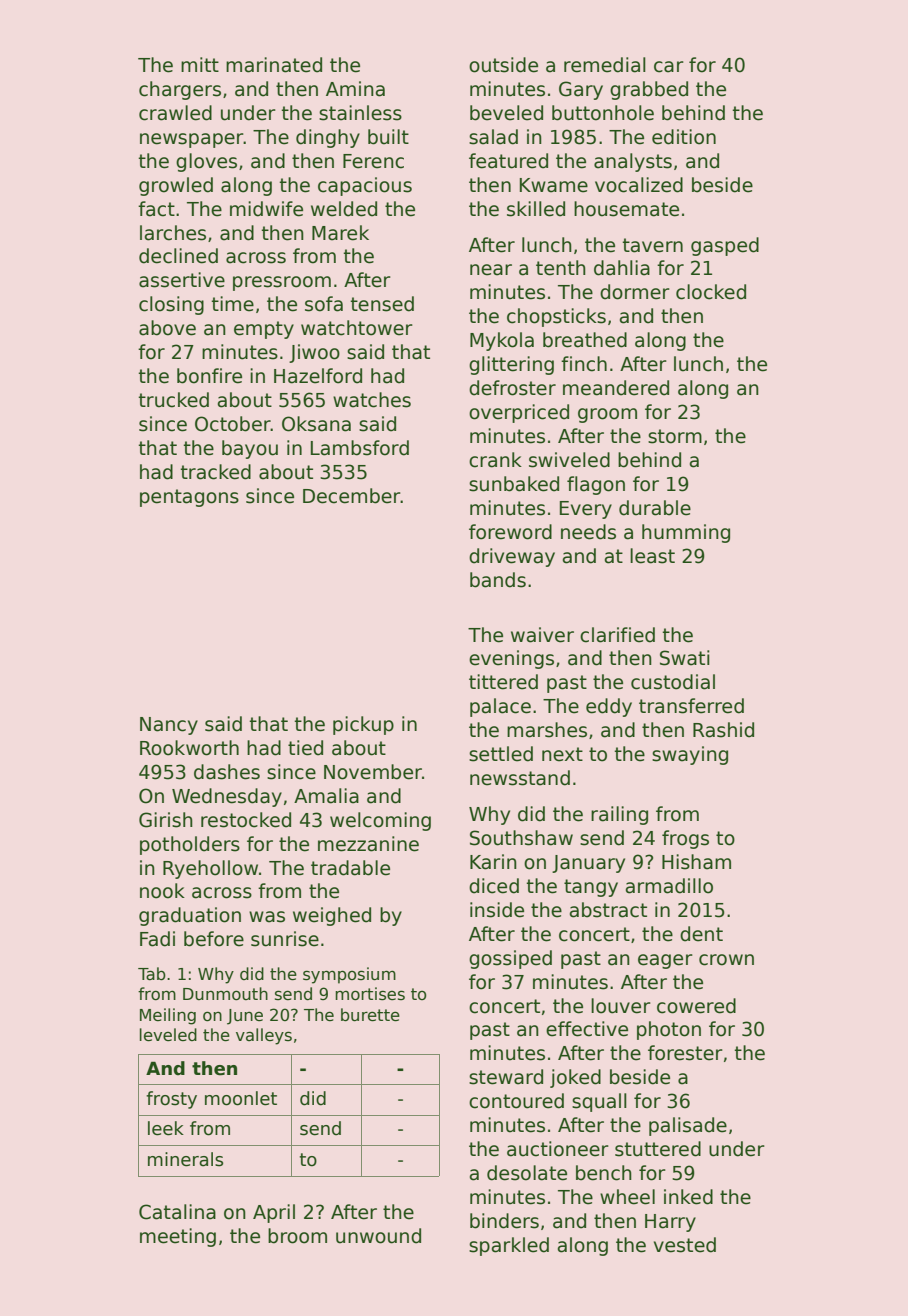 Image resolution: width=908 pixels, height=1316 pixels. What do you see at coordinates (725, 246) in the screenshot?
I see `gasped` at bounding box center [725, 246].
